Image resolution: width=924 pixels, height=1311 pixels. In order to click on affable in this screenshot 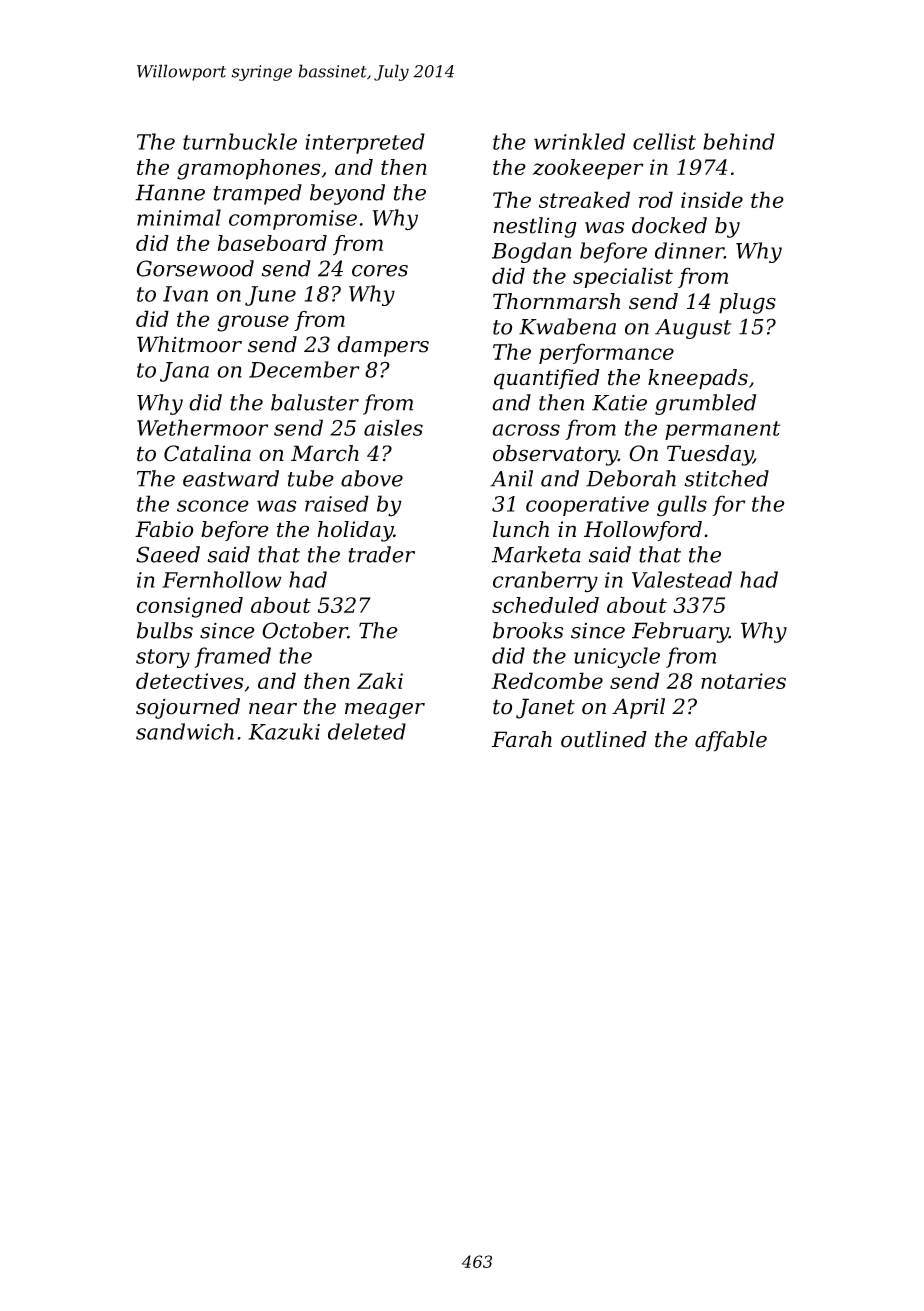, I will do `click(731, 741)`.
